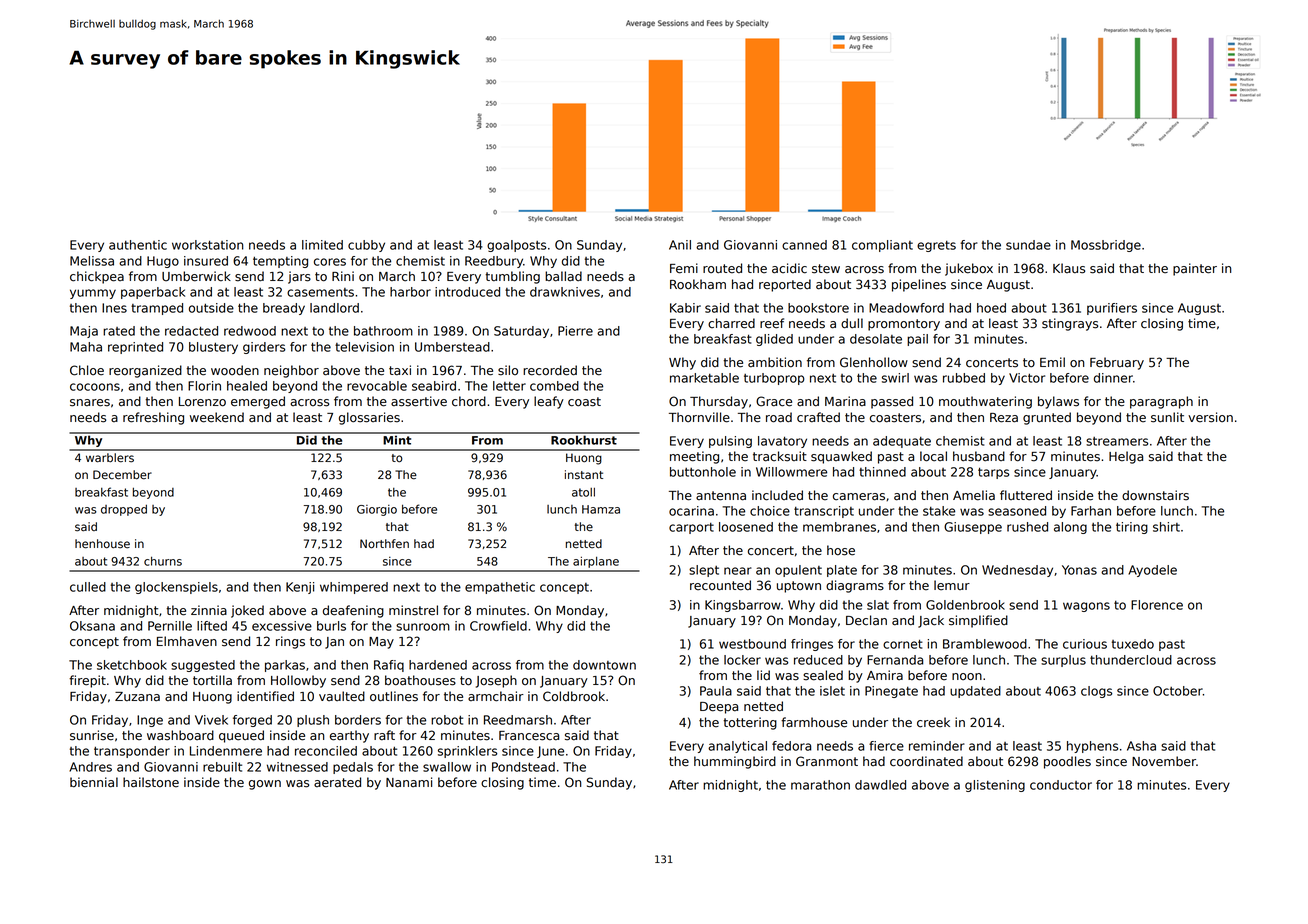  I want to click on leafy, so click(549, 402).
